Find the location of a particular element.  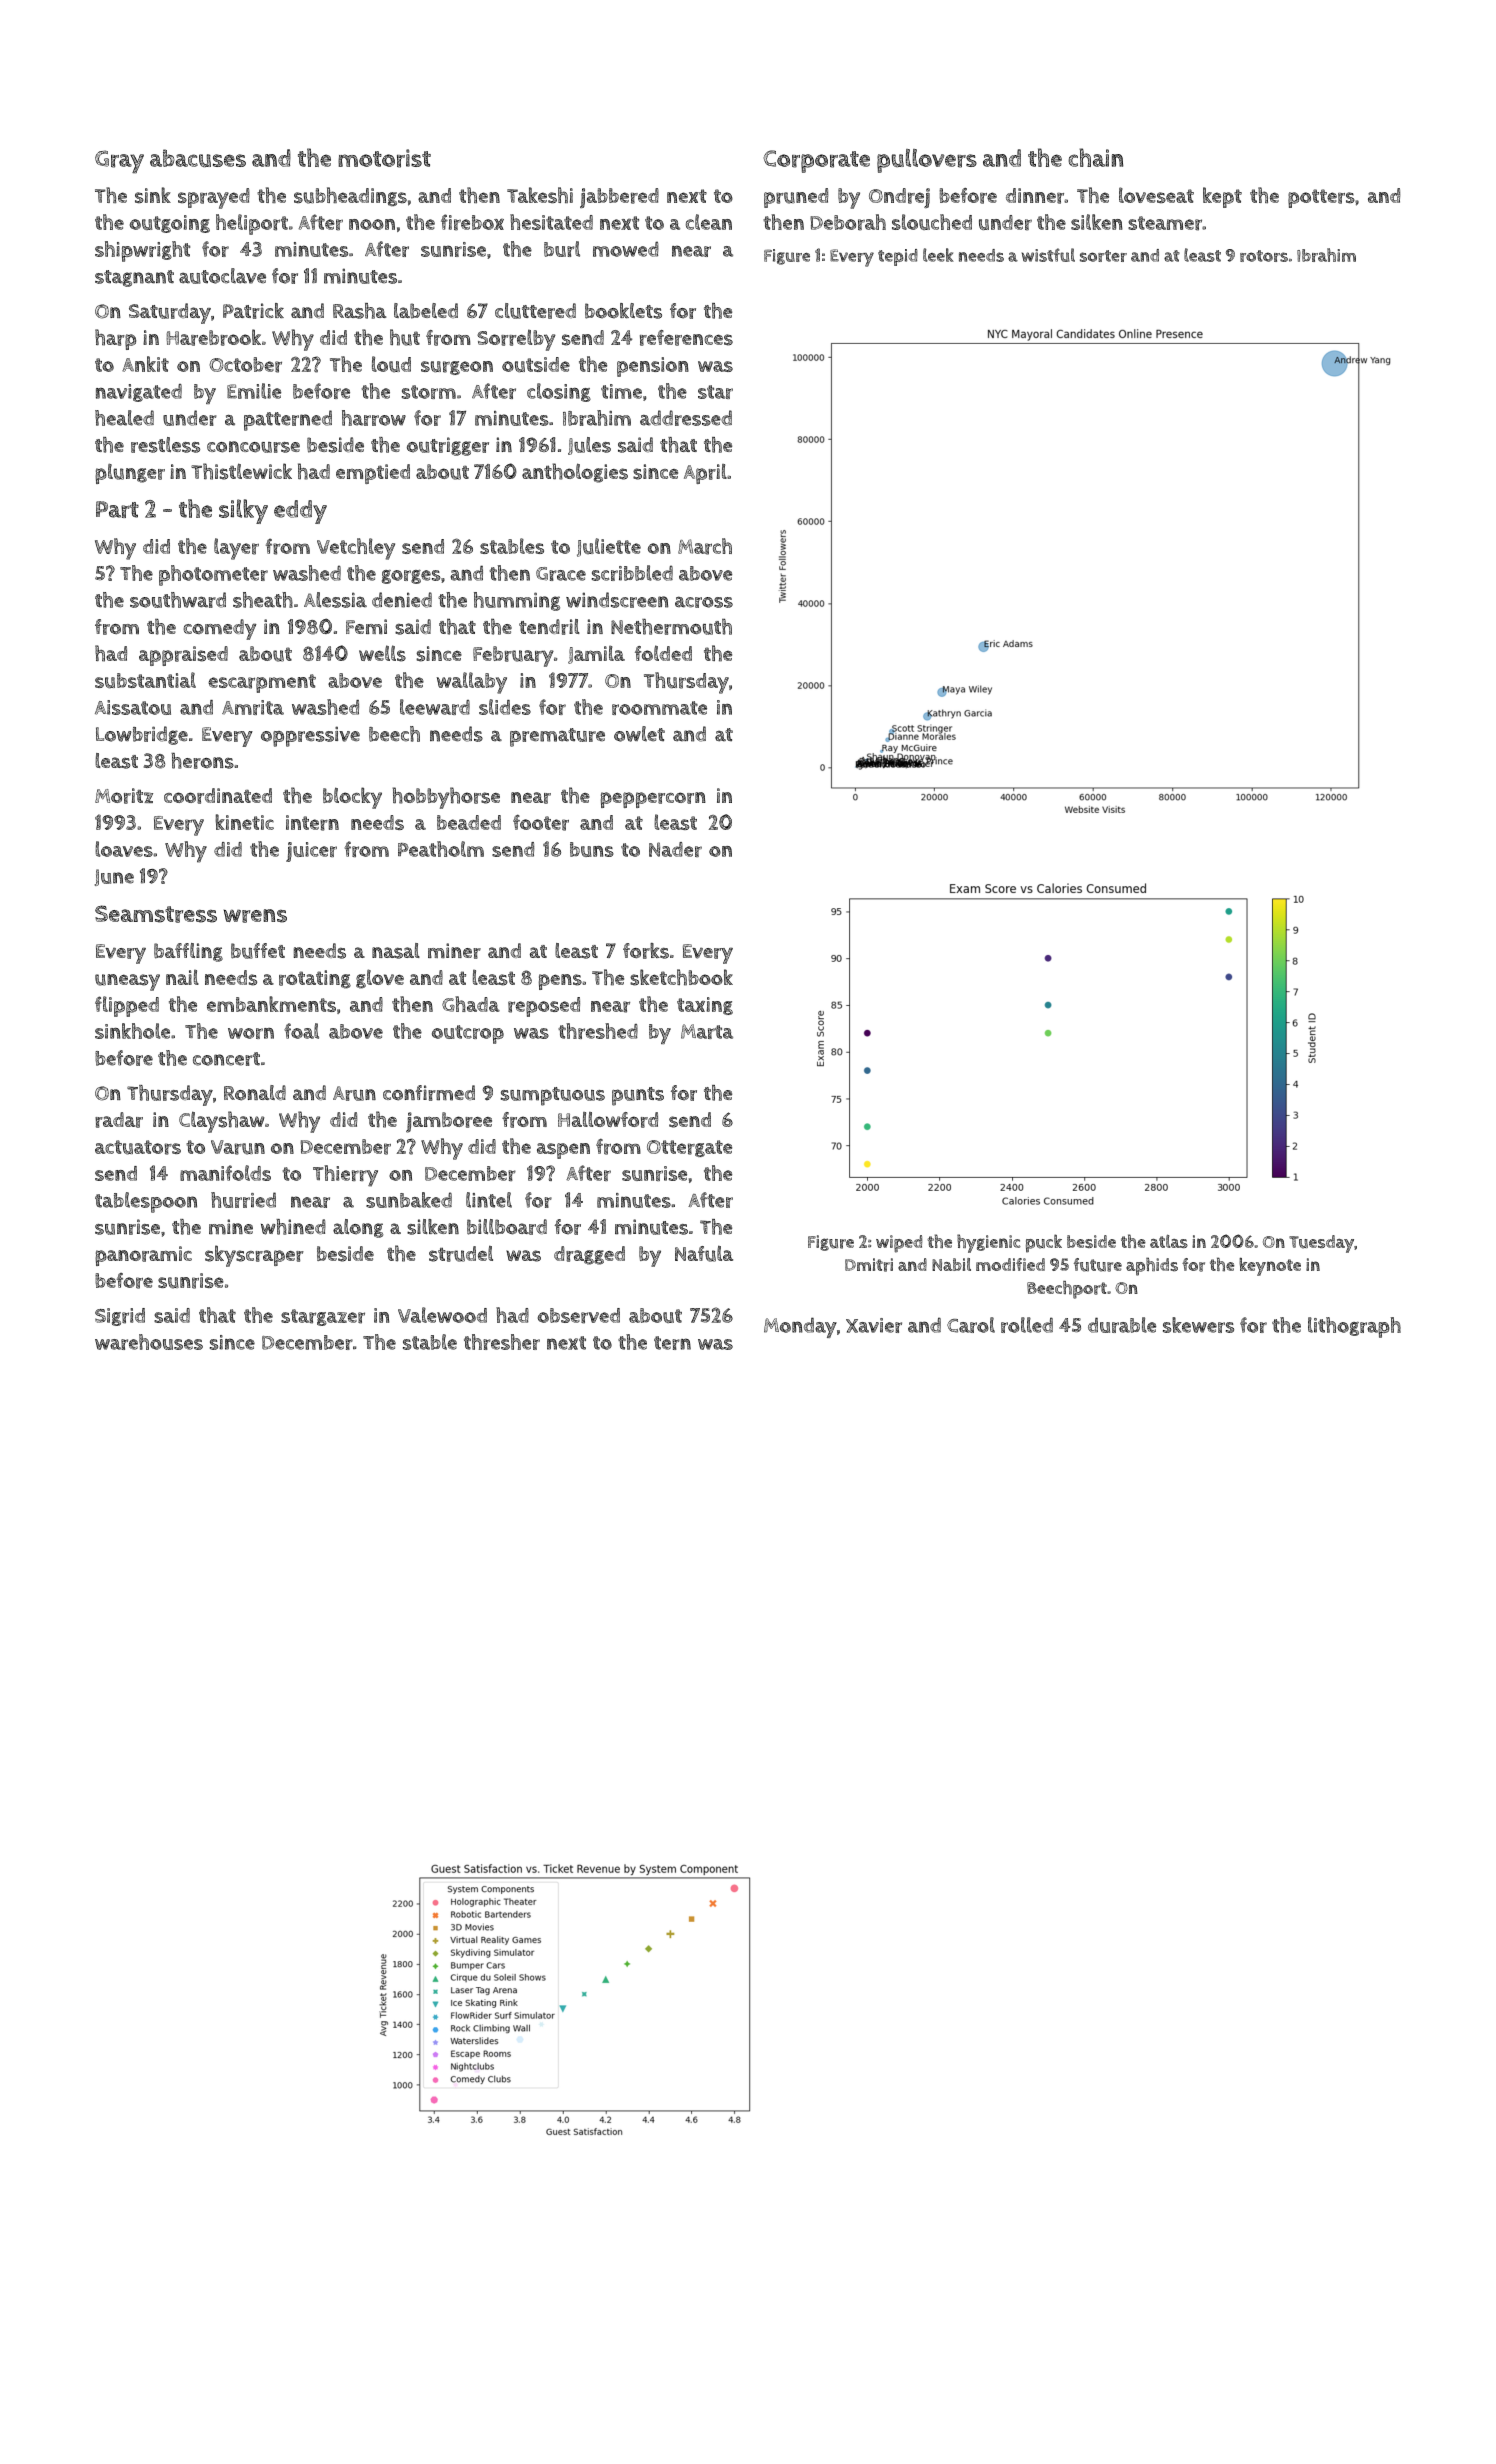

rotors is located at coordinates (1264, 256).
